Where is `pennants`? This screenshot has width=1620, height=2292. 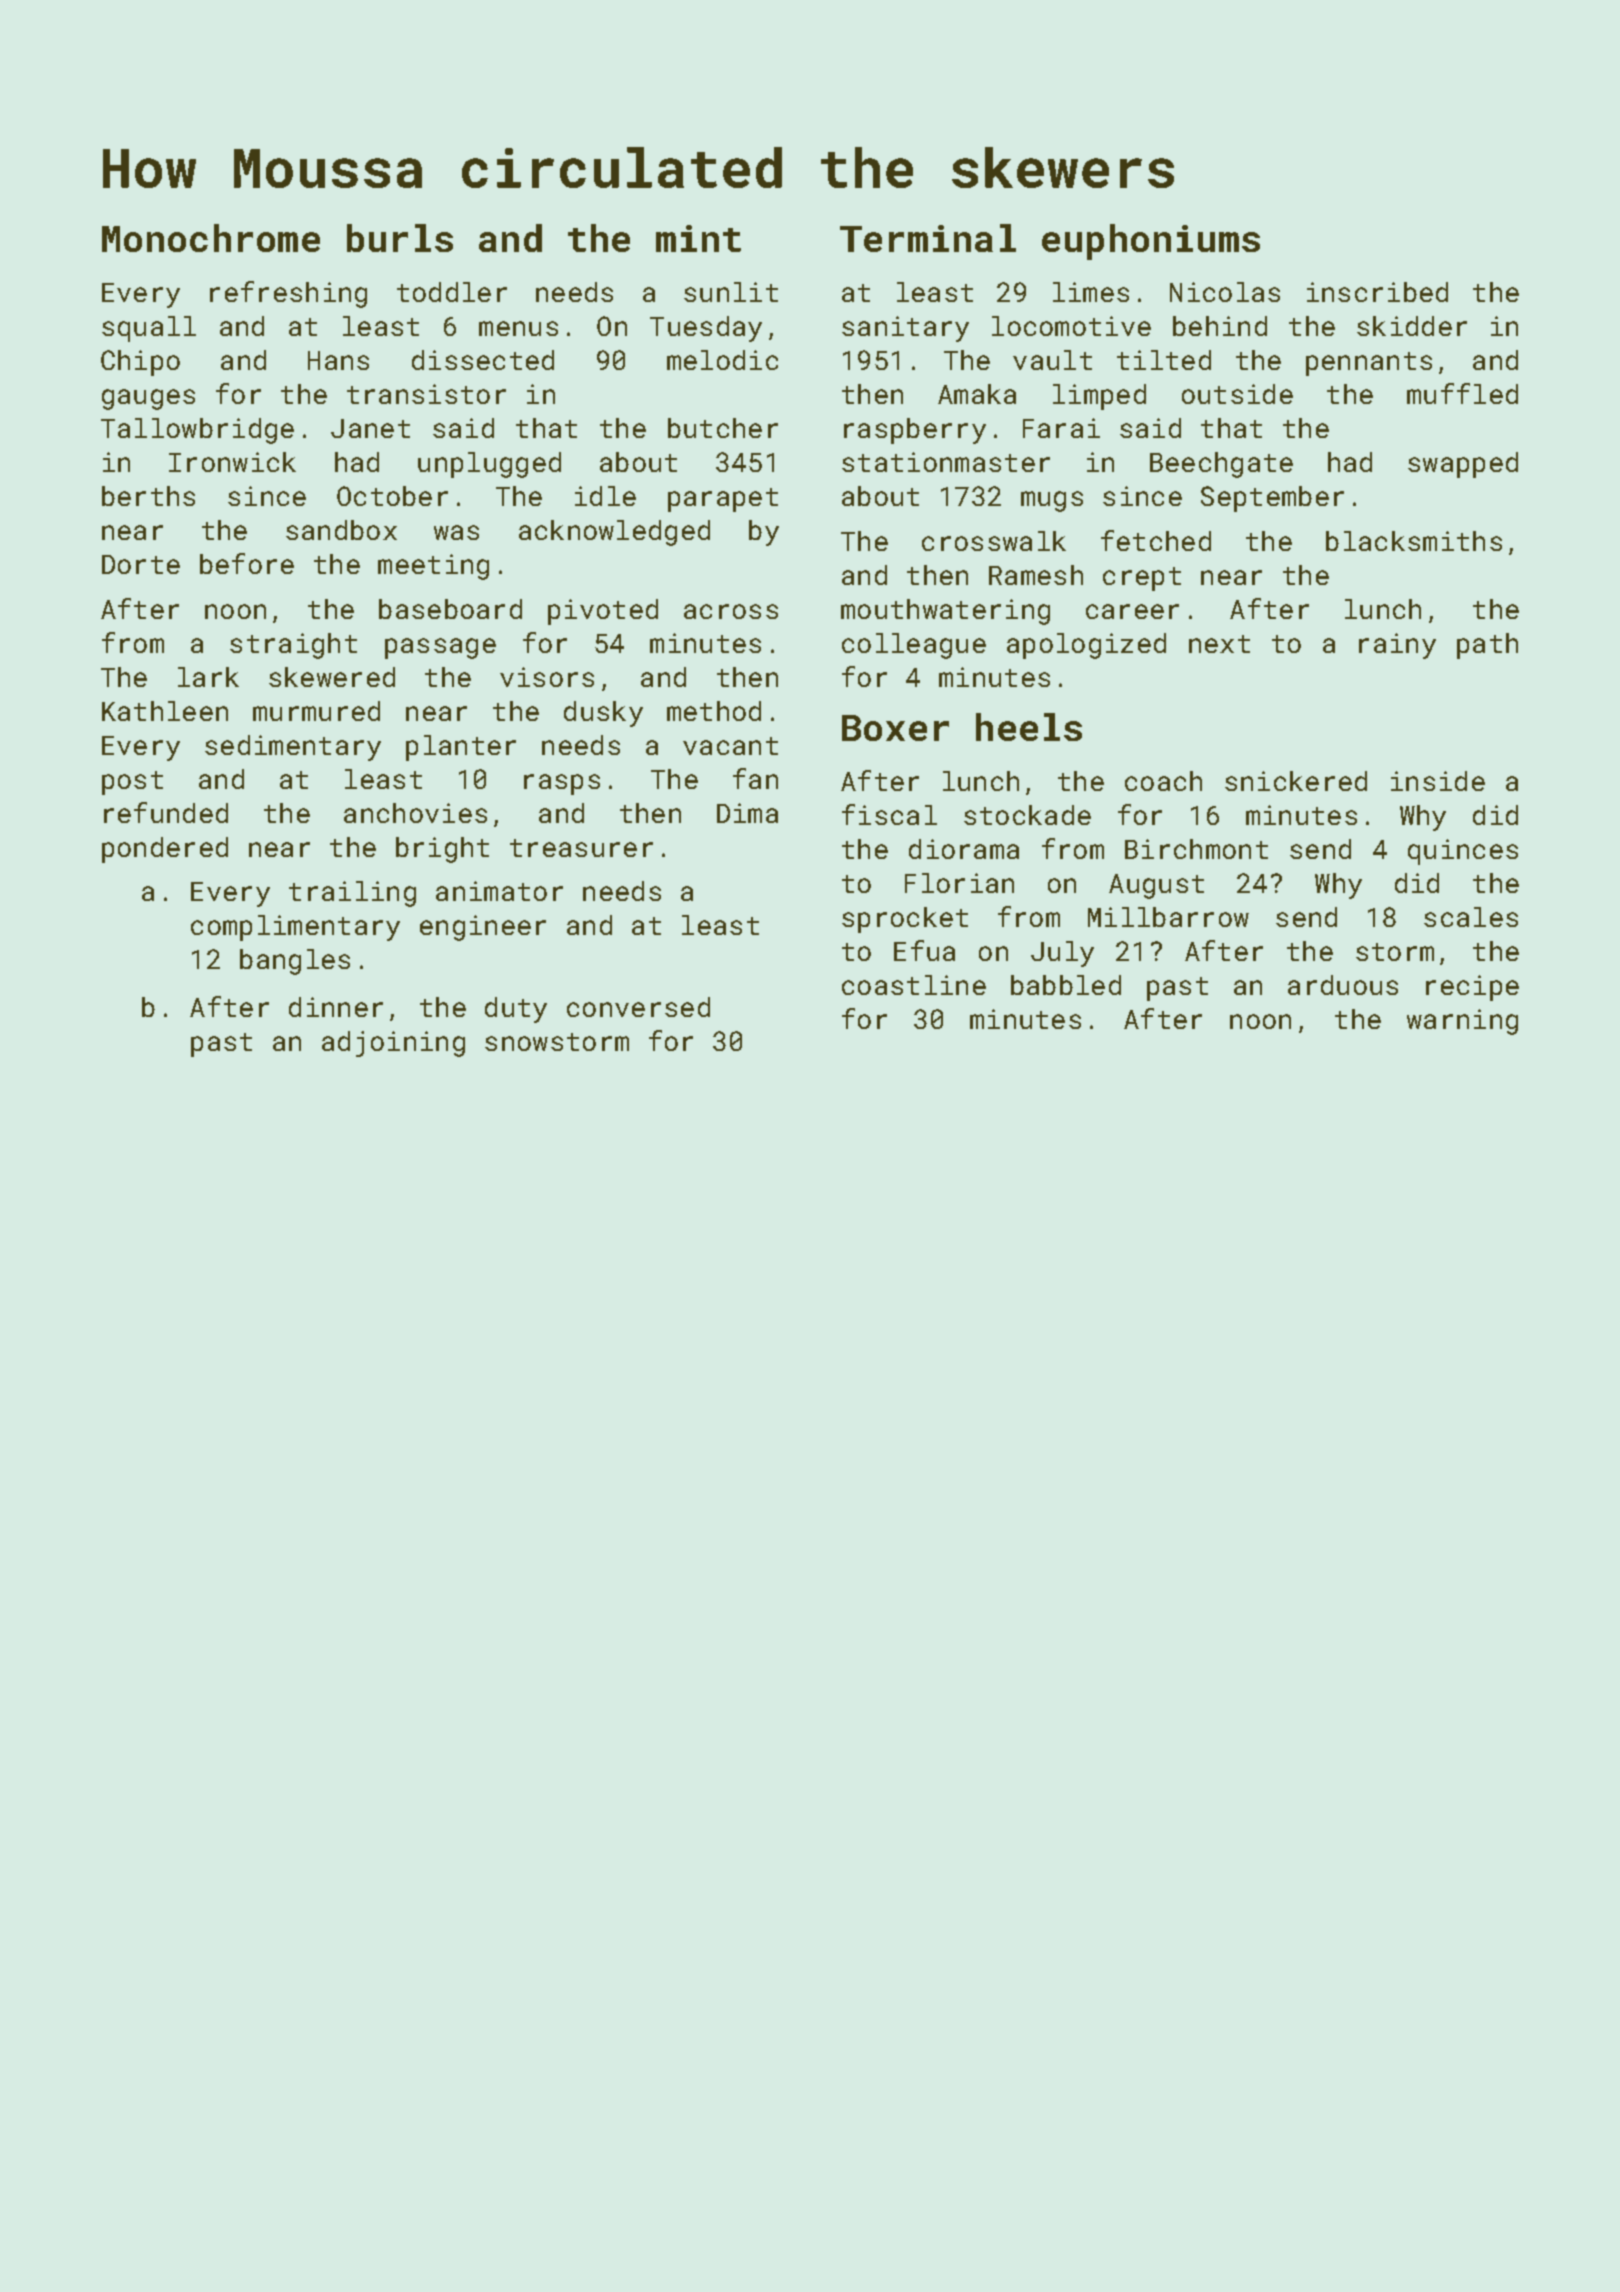
pennants is located at coordinates (1369, 364).
